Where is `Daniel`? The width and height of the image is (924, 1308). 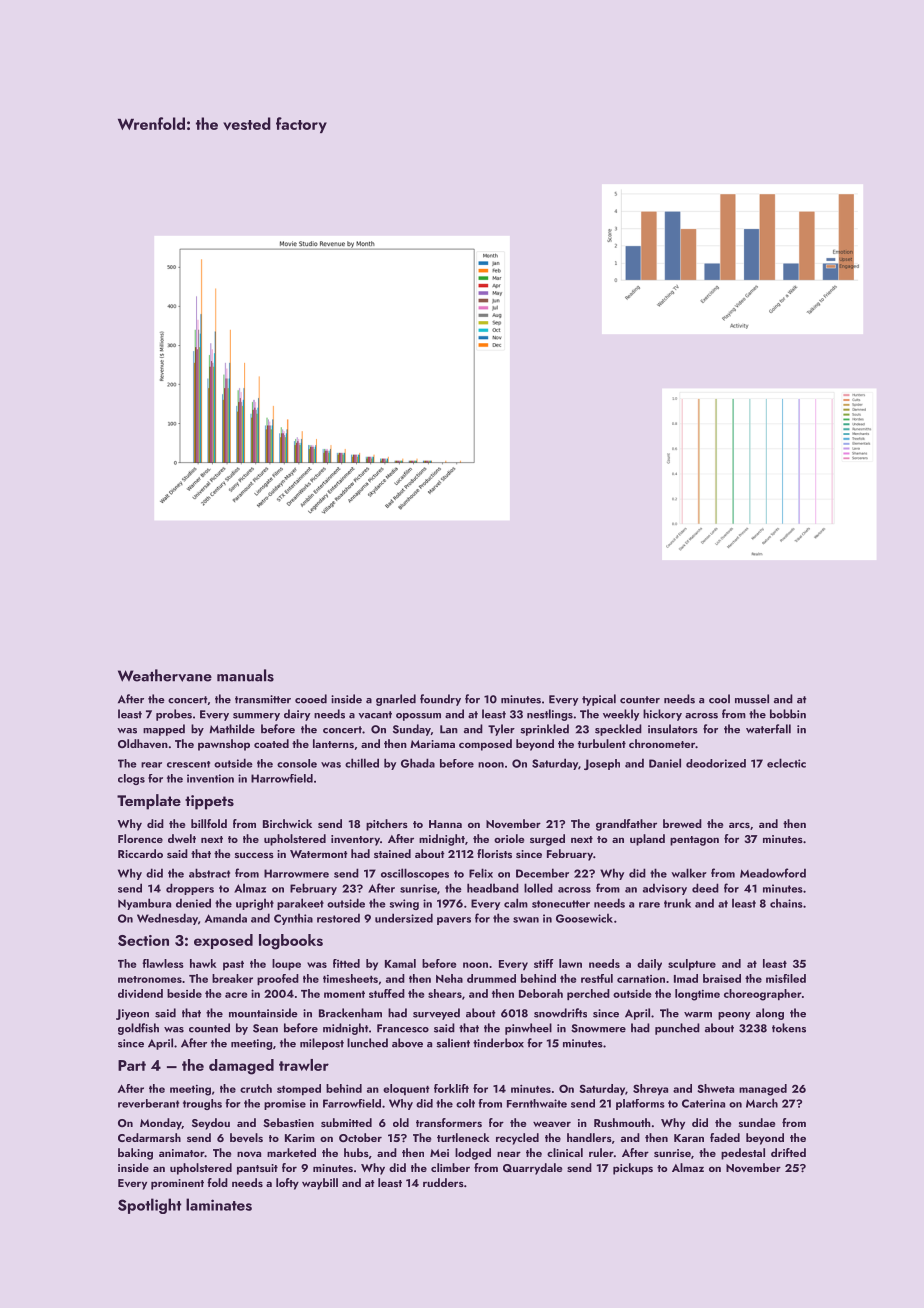 Daniel is located at coordinates (665, 763).
